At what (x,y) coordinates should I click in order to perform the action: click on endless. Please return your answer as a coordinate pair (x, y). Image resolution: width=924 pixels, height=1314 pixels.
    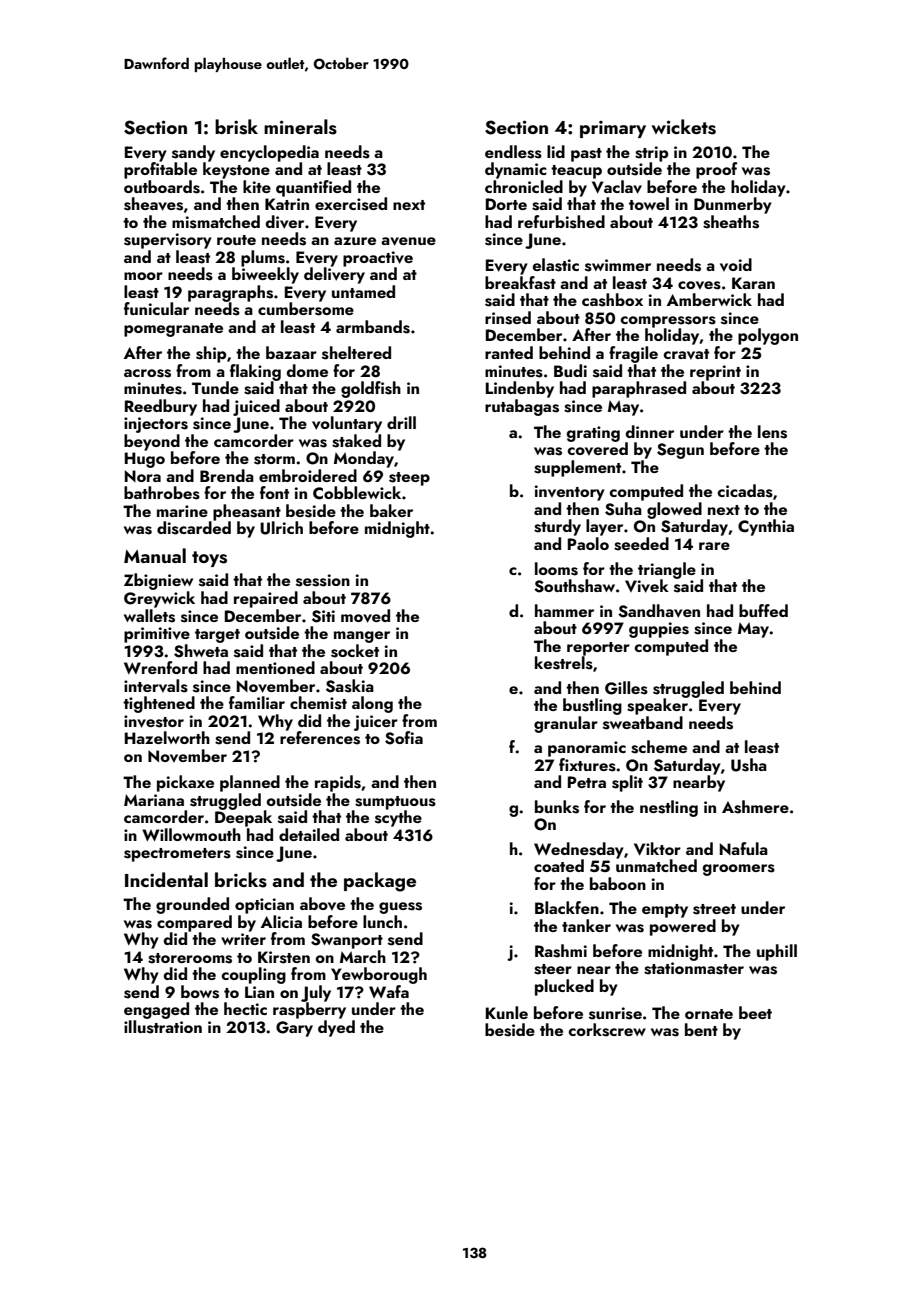
    Looking at the image, I should click on (513, 152).
